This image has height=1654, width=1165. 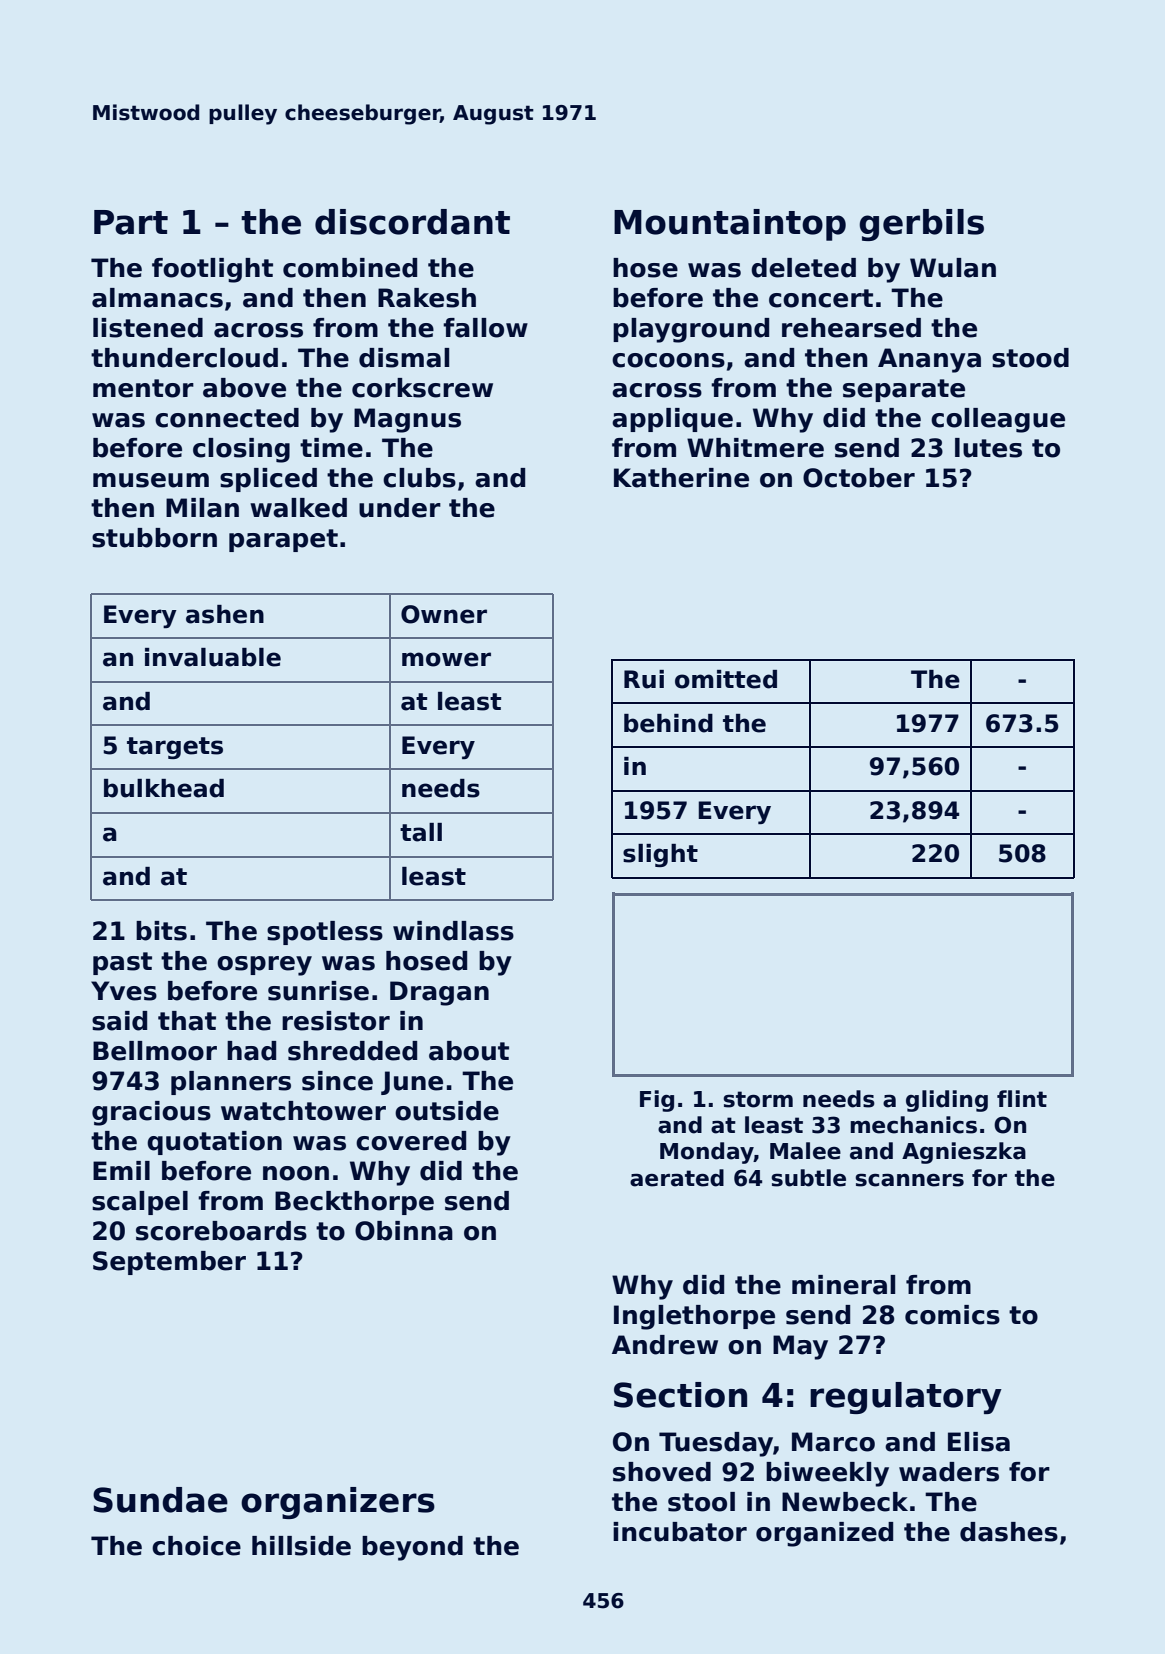 What do you see at coordinates (404, 358) in the image?
I see `dismal` at bounding box center [404, 358].
